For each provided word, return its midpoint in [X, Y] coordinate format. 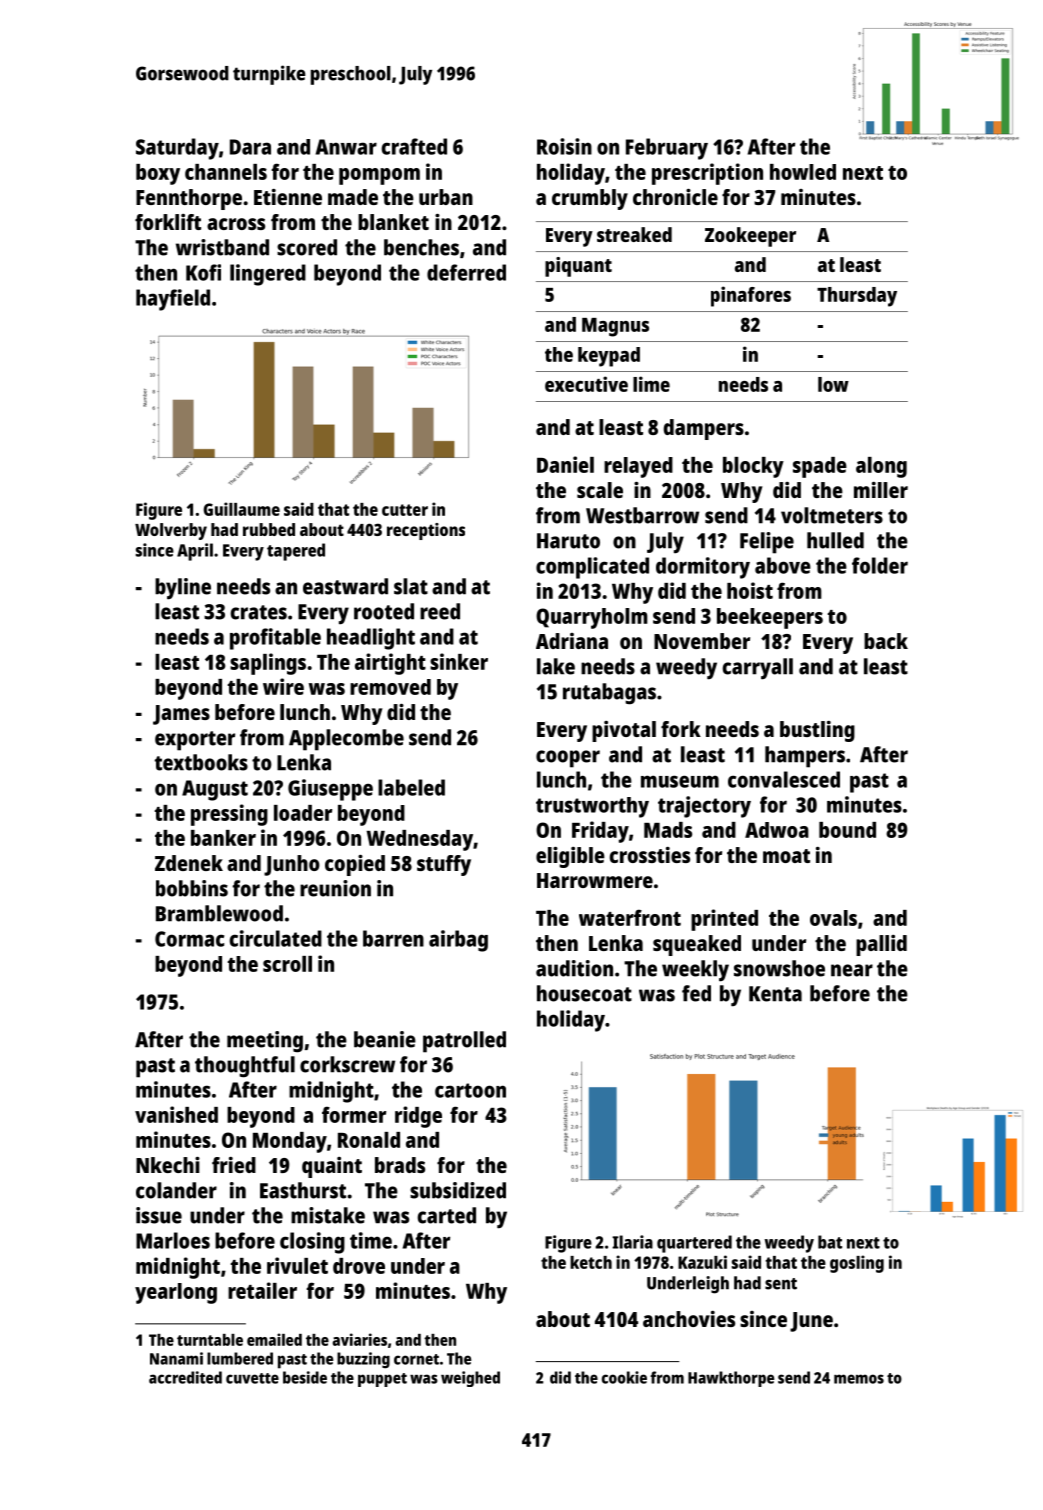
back [886, 641]
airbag [458, 941]
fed [696, 993]
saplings [268, 664]
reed [440, 611]
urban [446, 197]
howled [803, 172]
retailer [262, 1290]
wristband [222, 247]
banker [223, 838]
